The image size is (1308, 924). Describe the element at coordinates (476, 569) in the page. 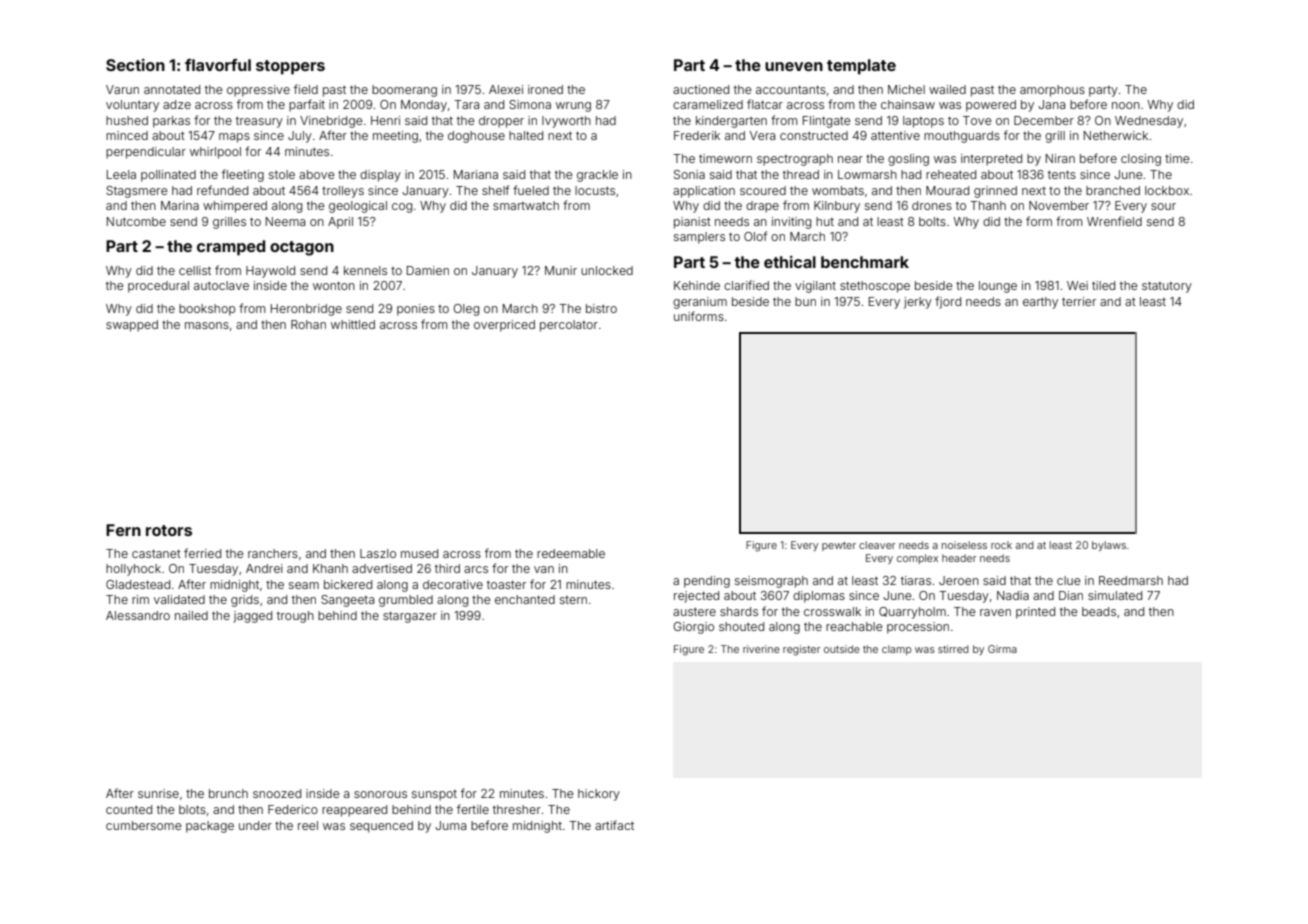

I see `arcs` at that location.
